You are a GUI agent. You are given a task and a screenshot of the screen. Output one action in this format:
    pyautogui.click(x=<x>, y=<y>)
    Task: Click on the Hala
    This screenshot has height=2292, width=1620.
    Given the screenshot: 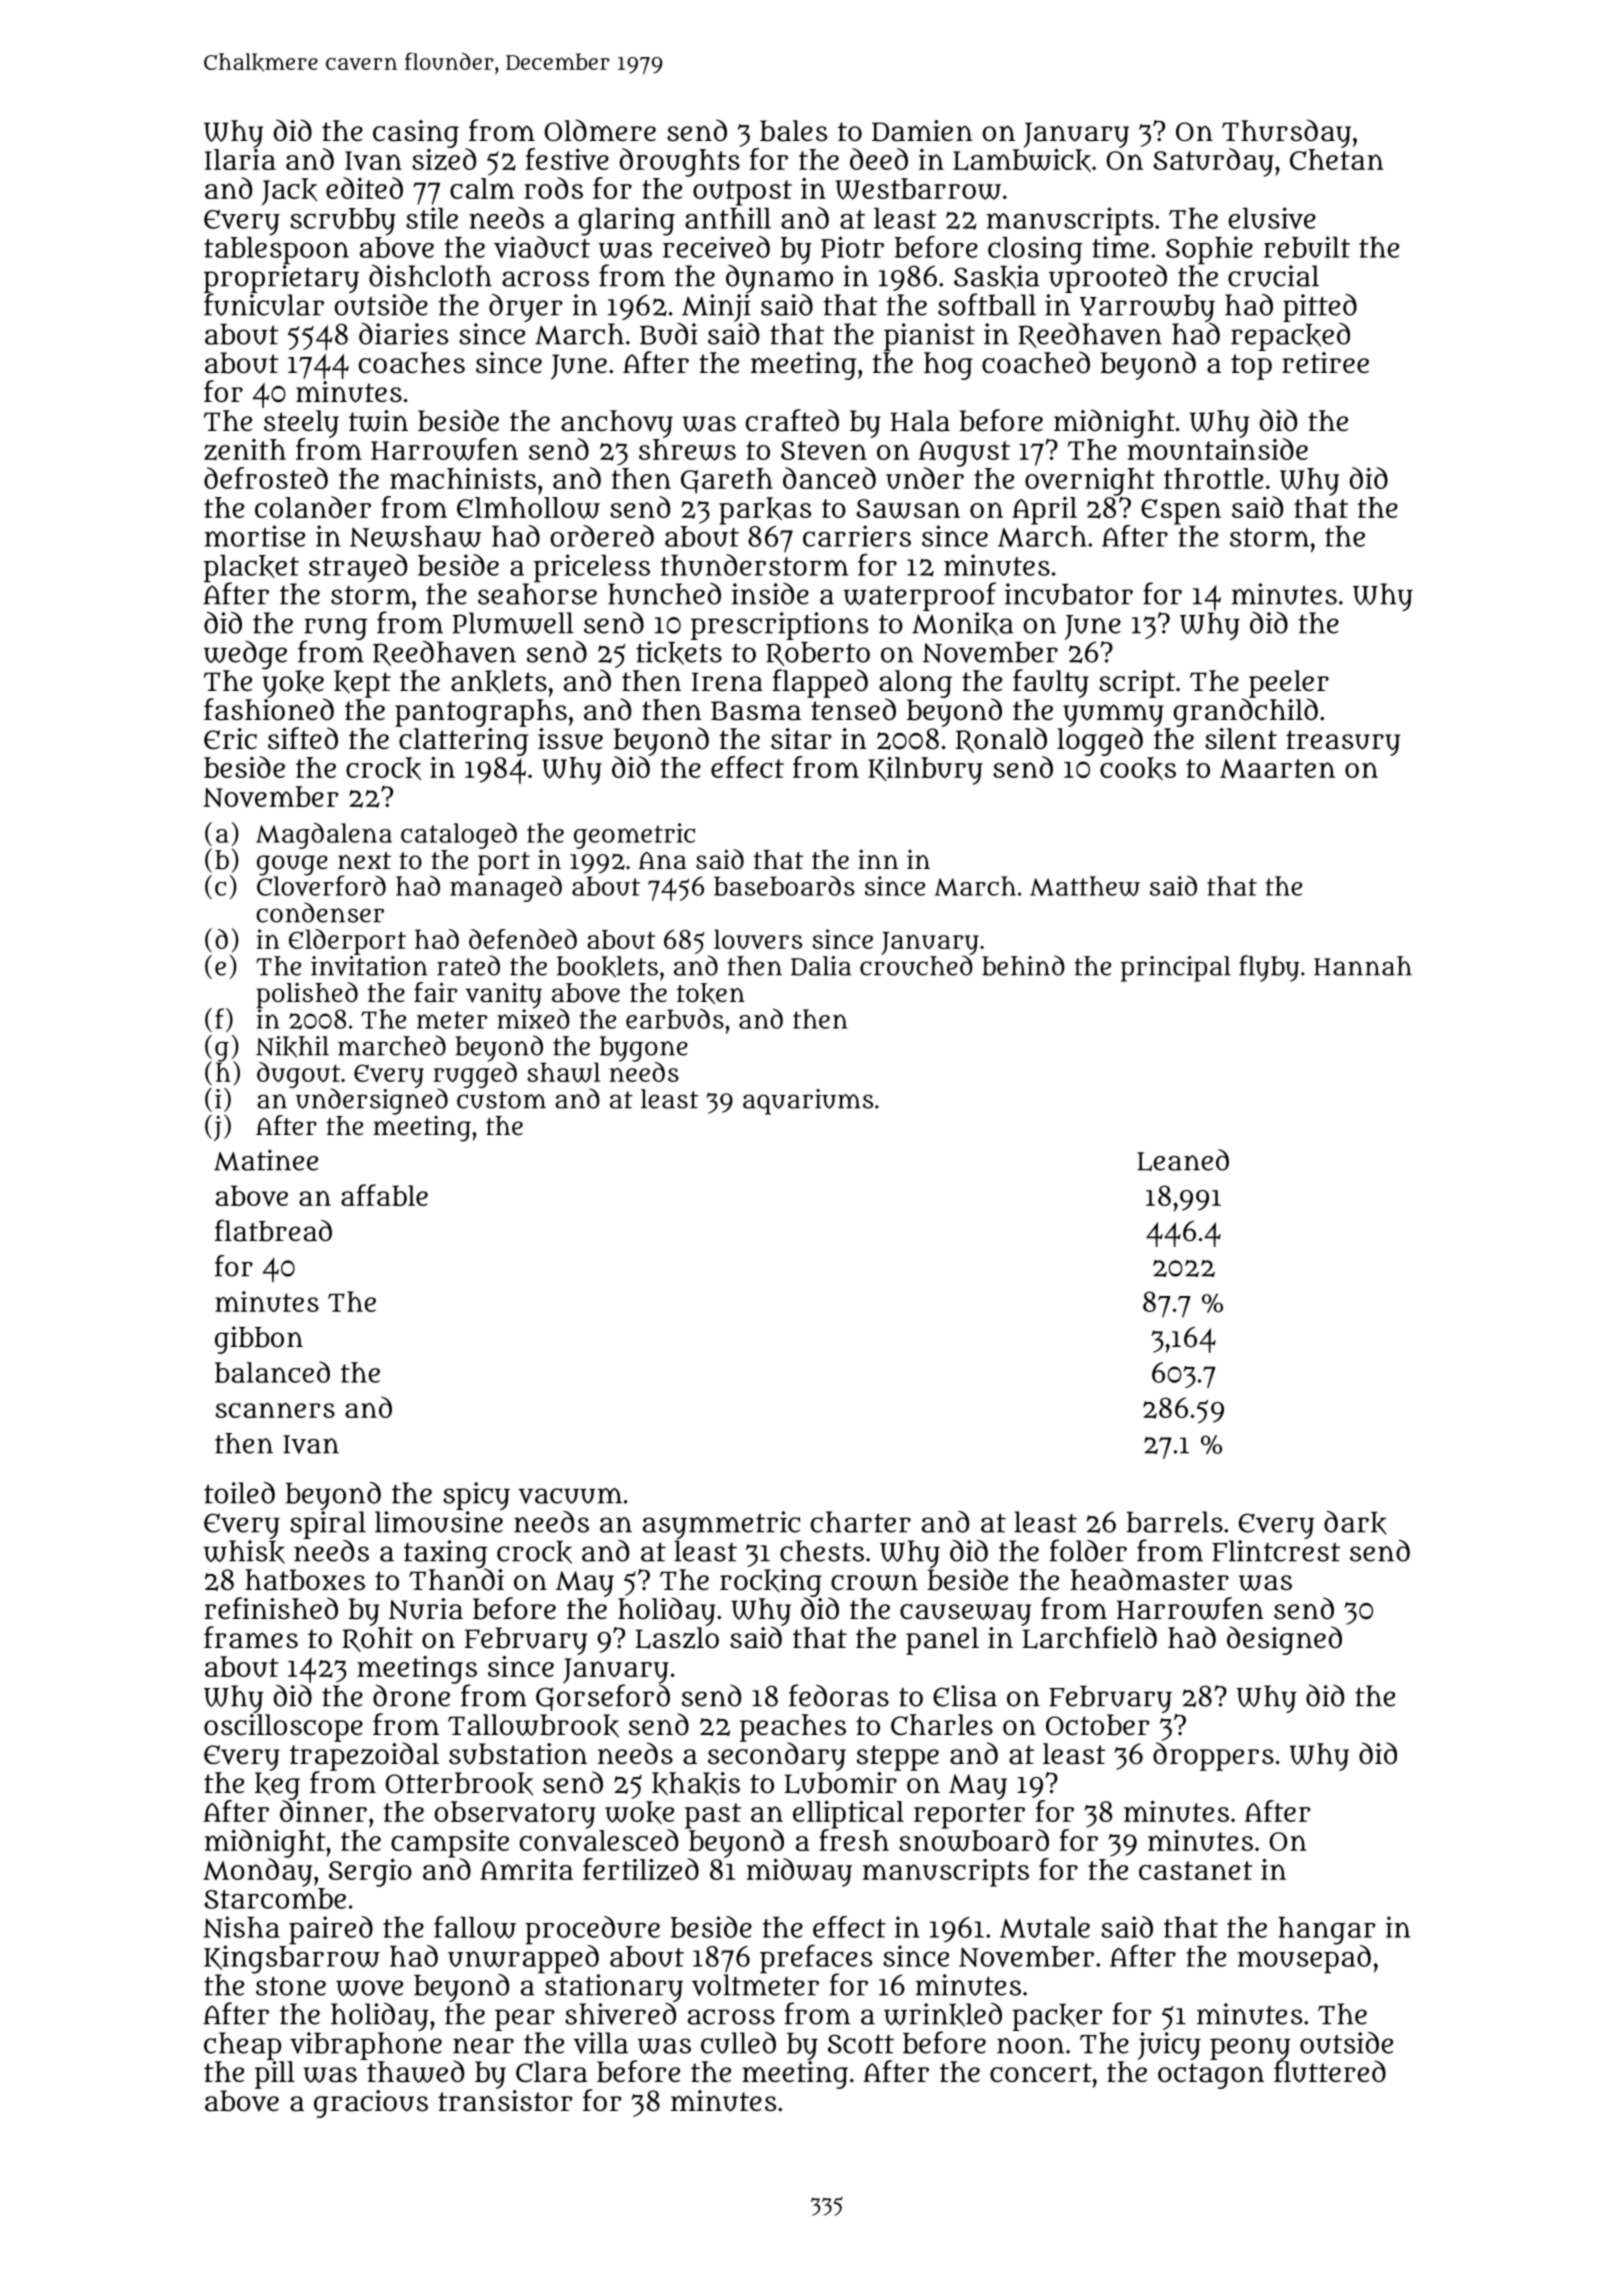 What is the action you would take?
    pyautogui.click(x=920, y=421)
